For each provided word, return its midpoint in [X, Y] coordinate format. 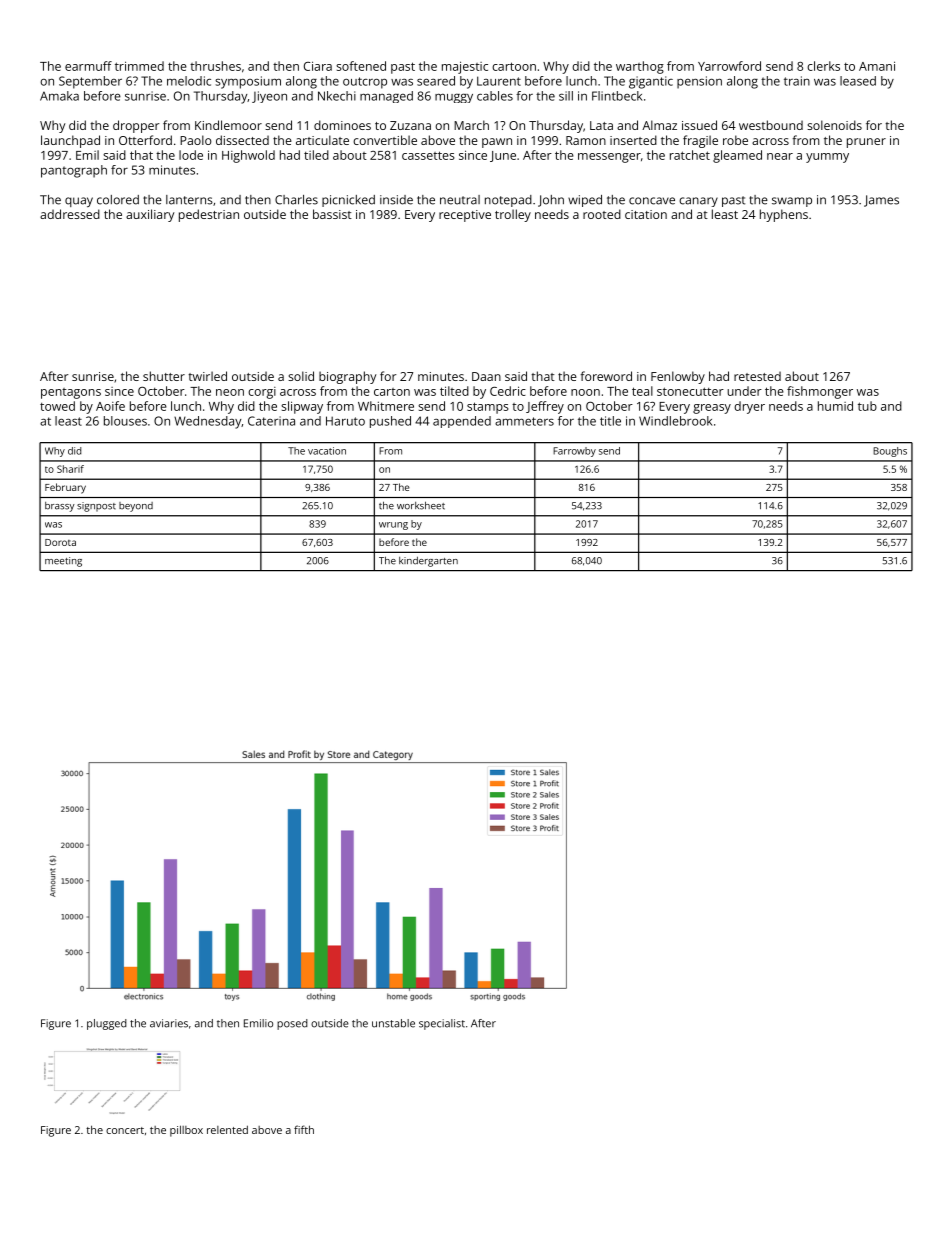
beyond [136, 507]
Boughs [890, 452]
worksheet [421, 505]
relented [227, 1129]
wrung [393, 526]
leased [858, 81]
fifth [304, 1129]
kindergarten [428, 562]
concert [125, 1130]
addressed [70, 214]
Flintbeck [617, 96]
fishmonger [820, 392]
